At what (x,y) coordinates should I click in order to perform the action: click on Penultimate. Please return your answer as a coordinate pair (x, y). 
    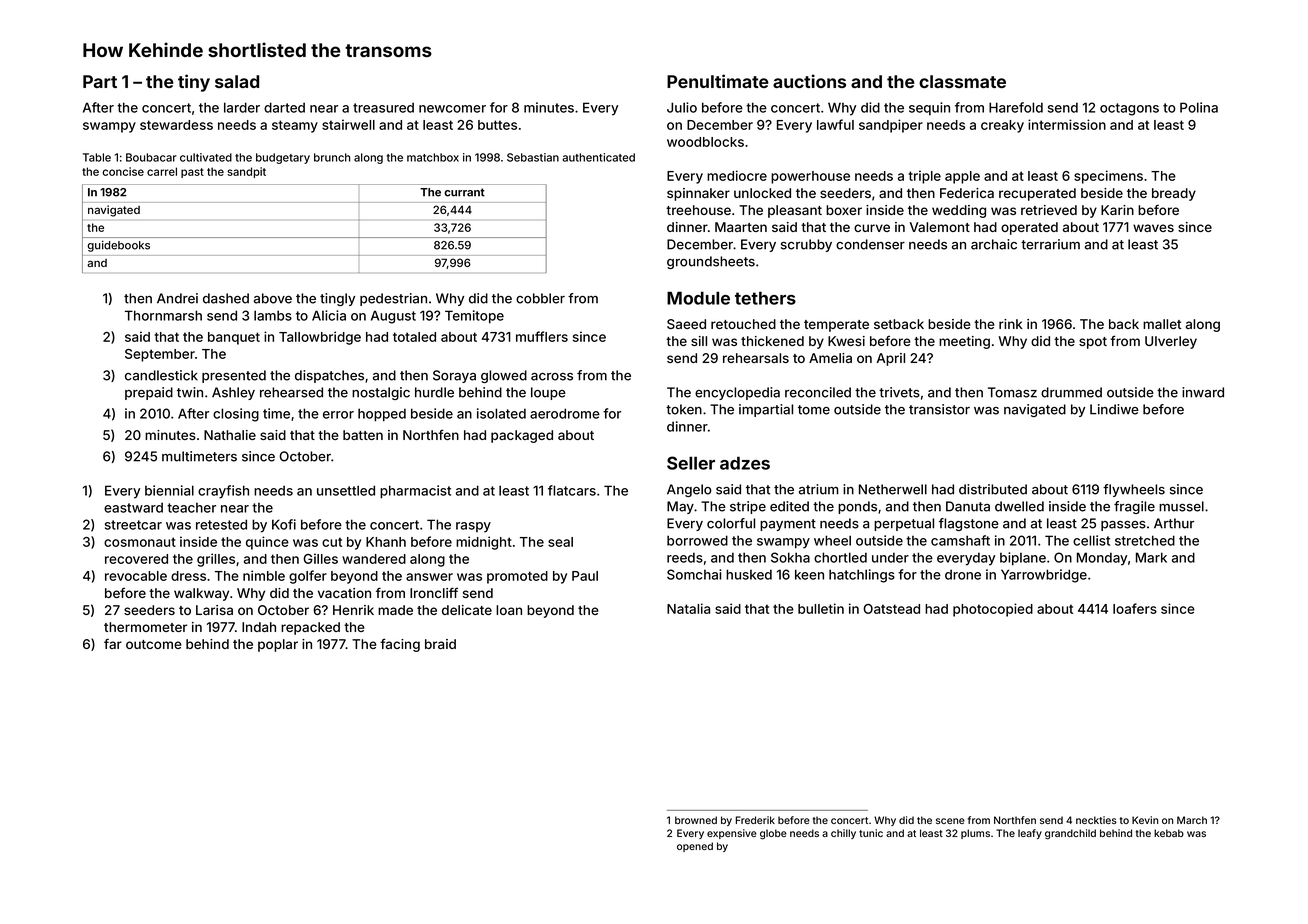
    Looking at the image, I should click on (718, 81).
